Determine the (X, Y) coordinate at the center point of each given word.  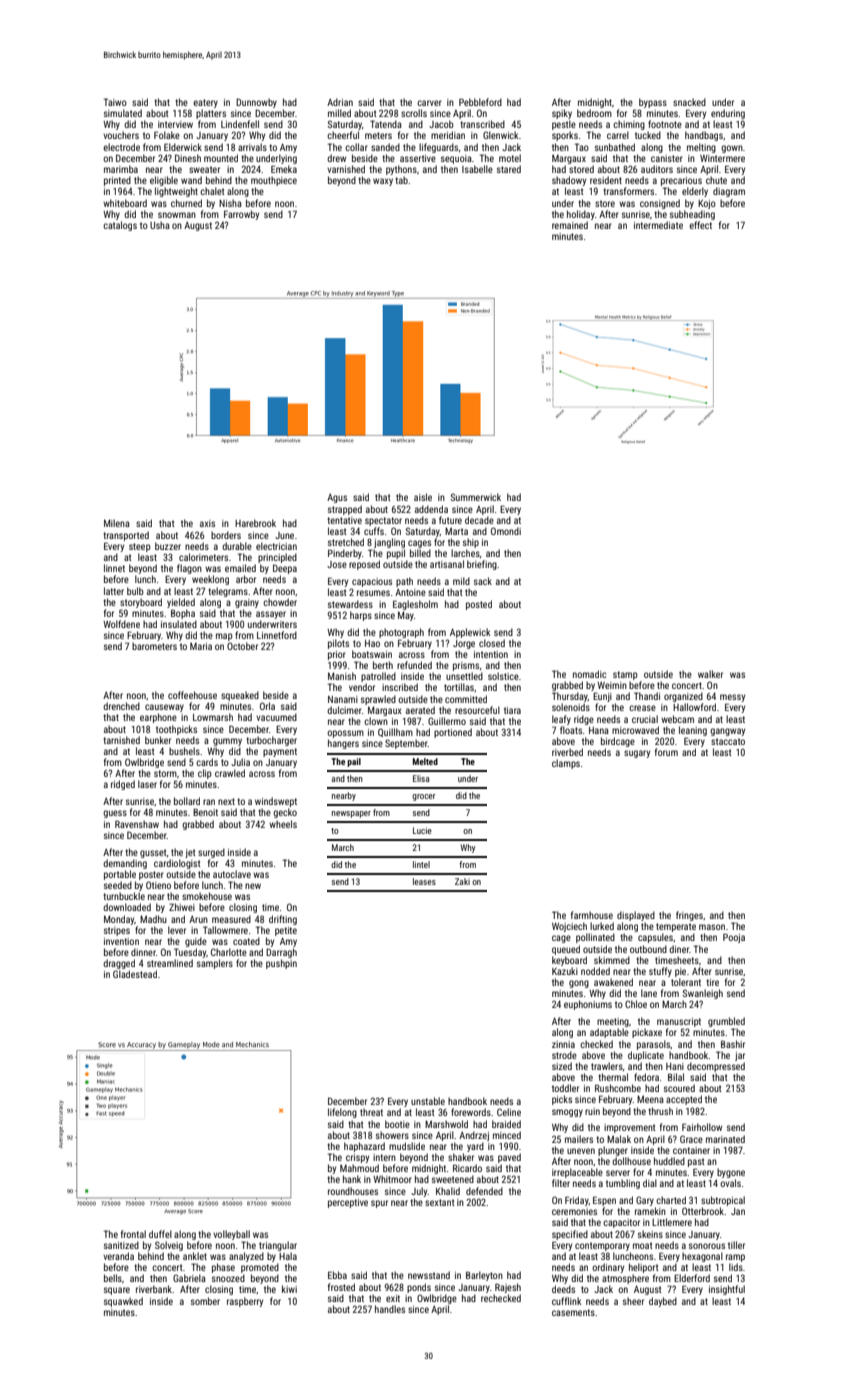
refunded (414, 665)
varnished (346, 169)
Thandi (647, 696)
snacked (689, 102)
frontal (133, 1234)
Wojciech (569, 927)
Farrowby (241, 215)
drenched (121, 706)
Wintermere (722, 158)
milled (339, 113)
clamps (566, 764)
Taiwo (115, 102)
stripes (117, 931)
